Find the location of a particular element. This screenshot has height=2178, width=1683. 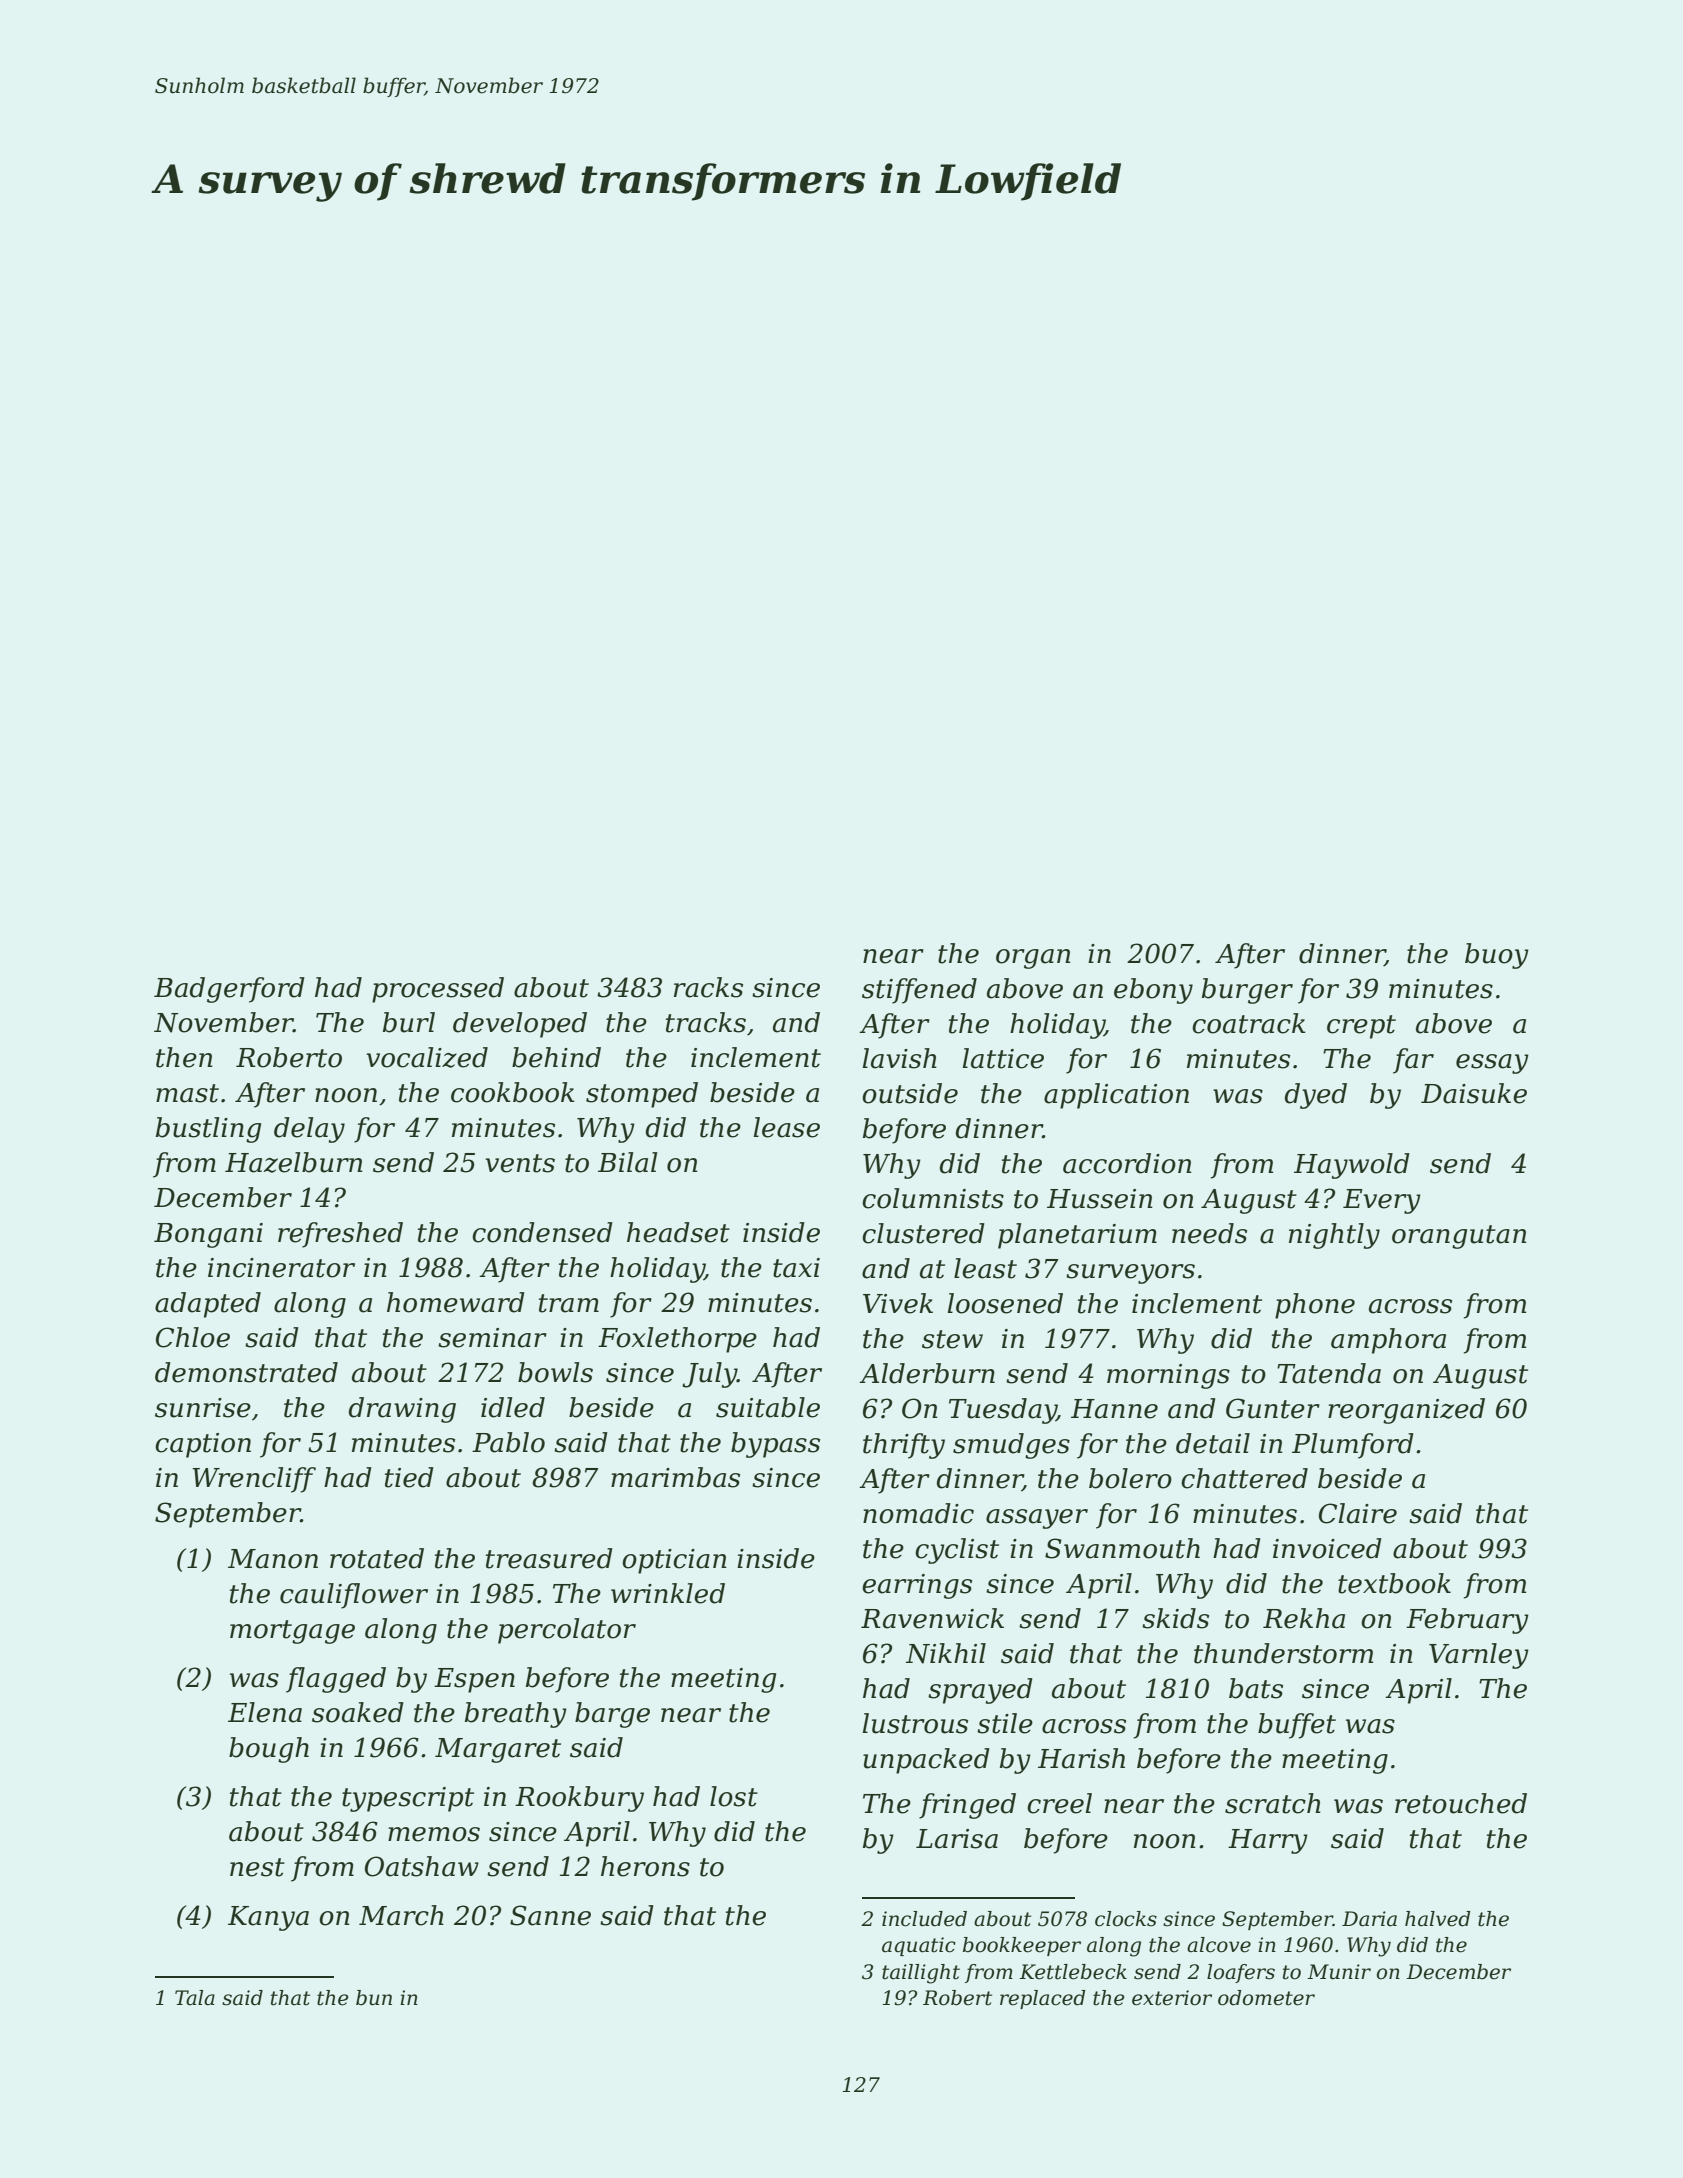

bustling is located at coordinates (208, 1130).
